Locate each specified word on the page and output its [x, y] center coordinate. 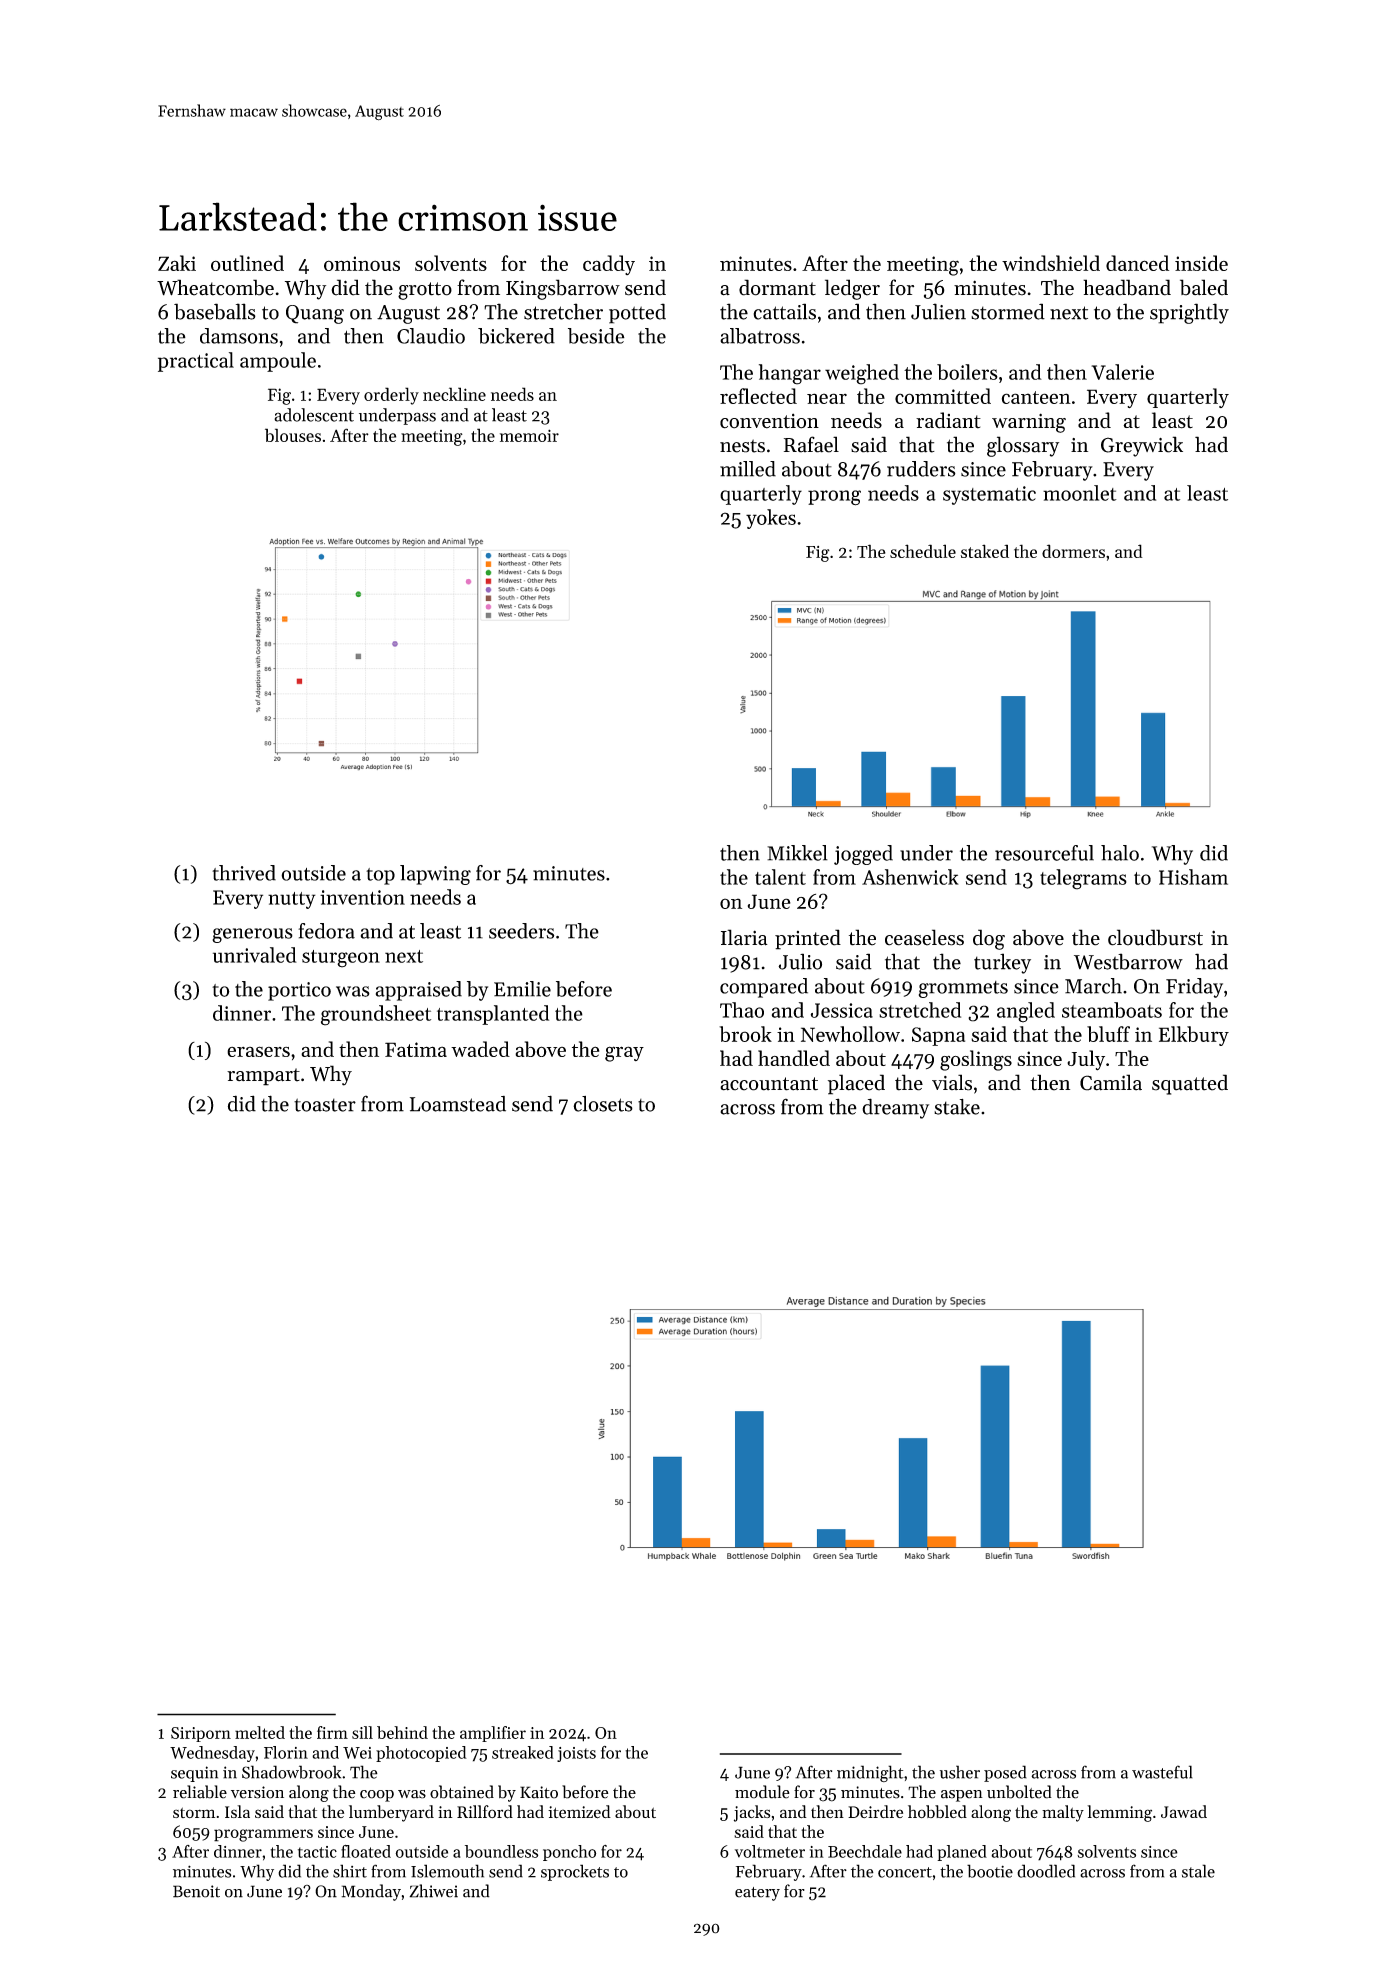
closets [603, 1104]
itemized [579, 1812]
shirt [350, 1871]
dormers [1073, 551]
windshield [1051, 263]
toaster [325, 1105]
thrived [244, 873]
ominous [362, 263]
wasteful [1162, 1772]
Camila [1111, 1082]
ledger [852, 289]
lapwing [435, 875]
